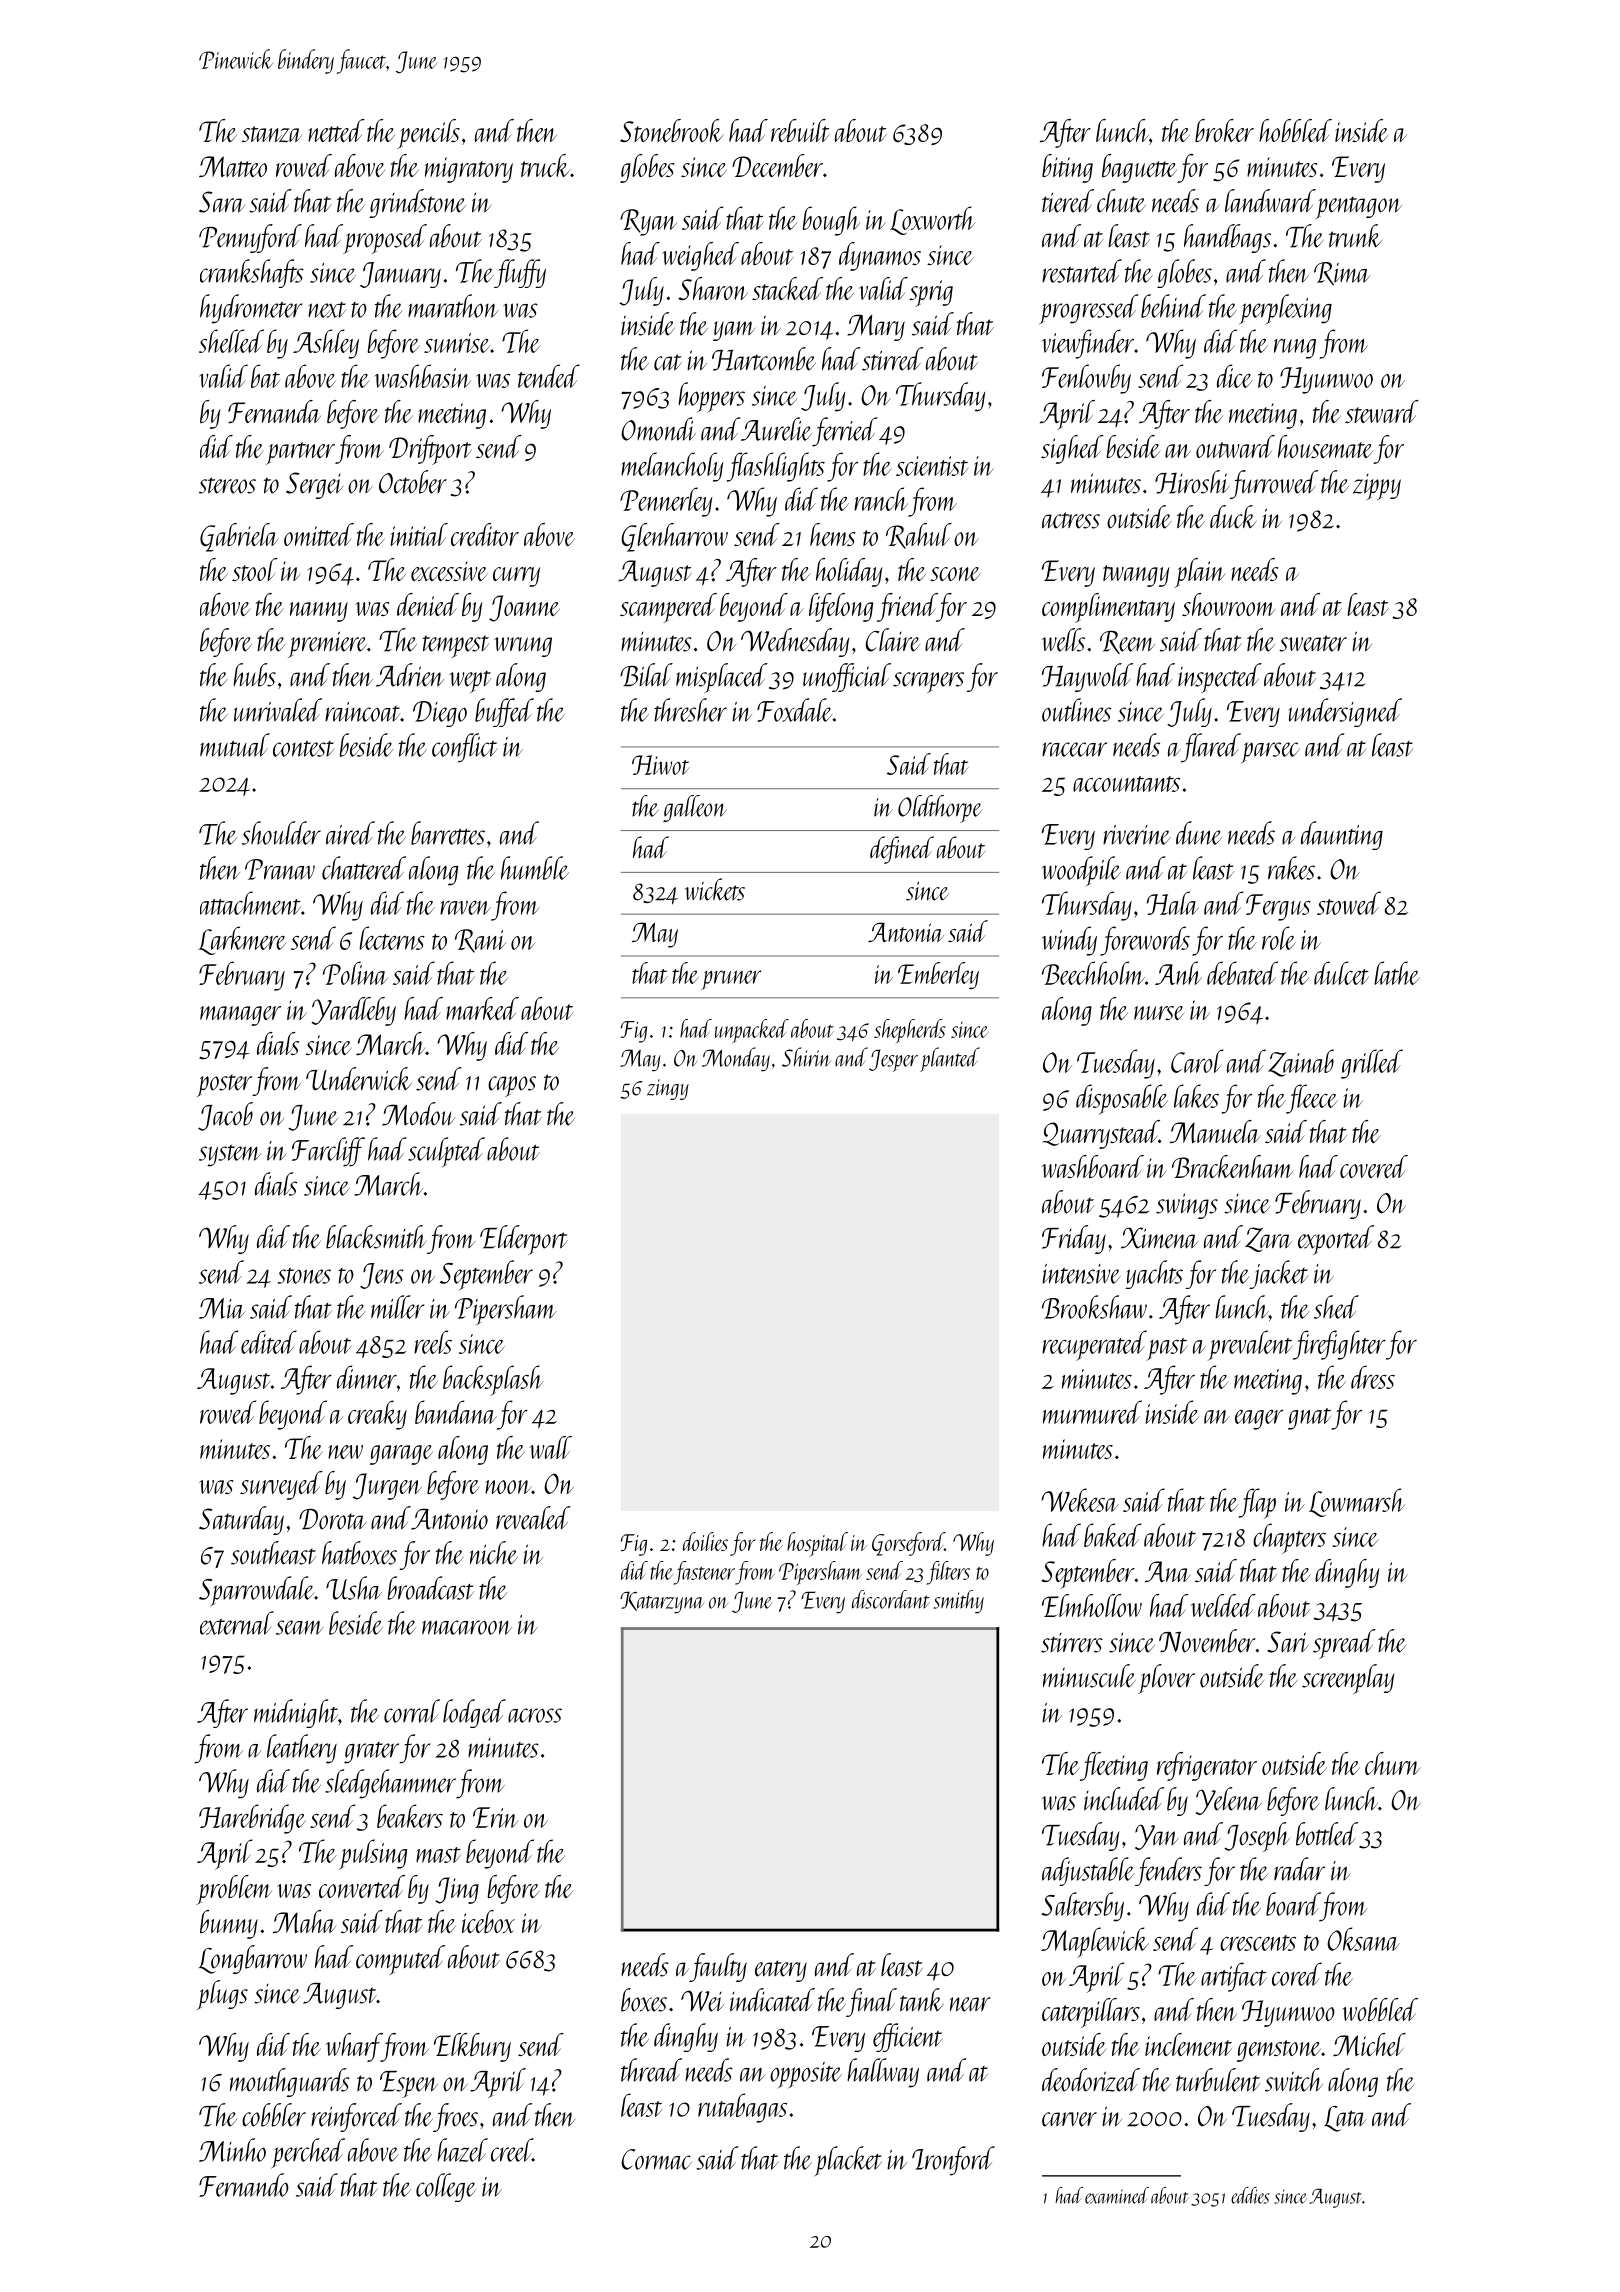  What do you see at coordinates (428, 134) in the screenshot?
I see `pencils` at bounding box center [428, 134].
